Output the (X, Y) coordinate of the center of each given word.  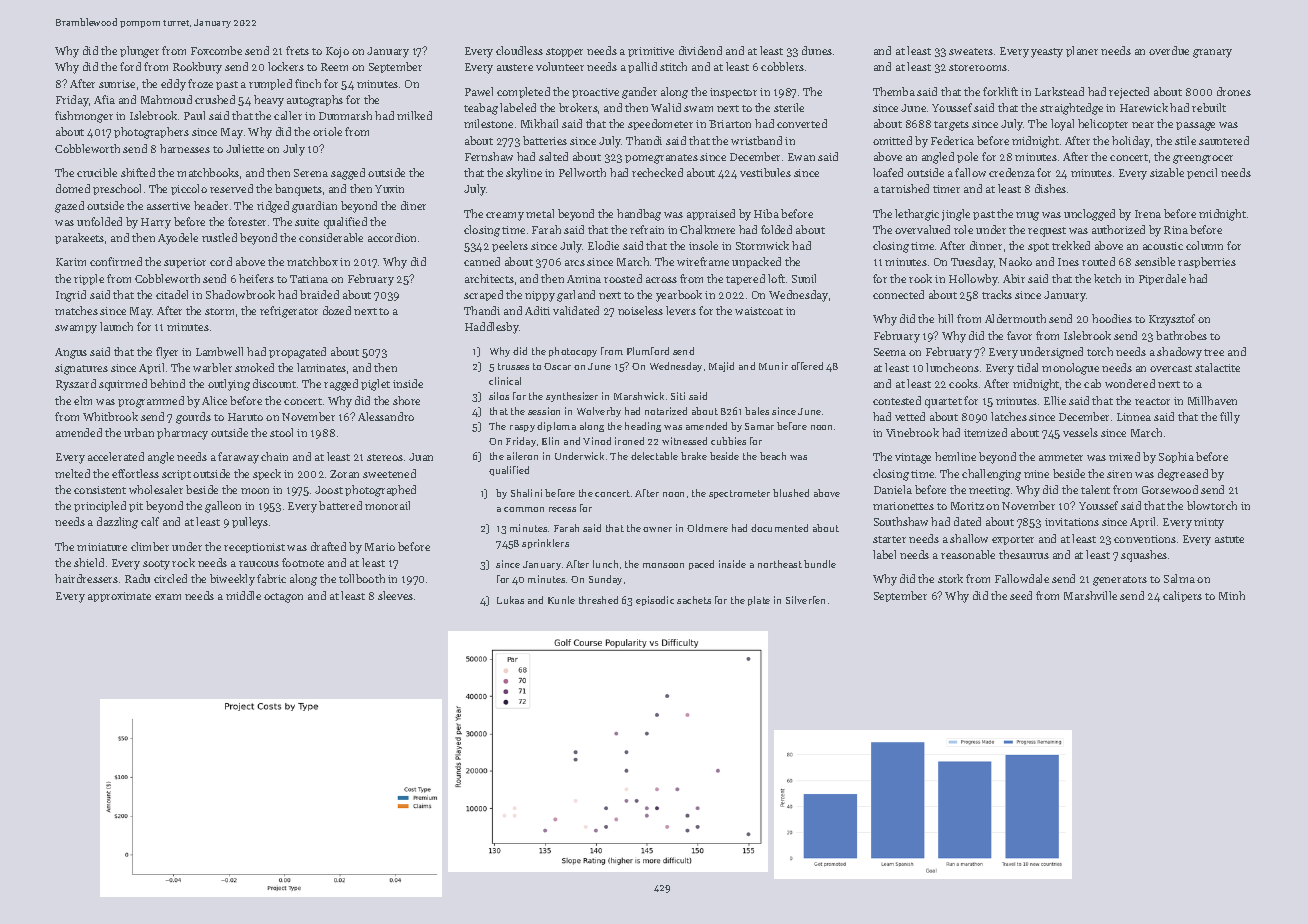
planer (1082, 51)
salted (553, 156)
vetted (910, 416)
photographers (151, 133)
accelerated (116, 456)
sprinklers (545, 544)
